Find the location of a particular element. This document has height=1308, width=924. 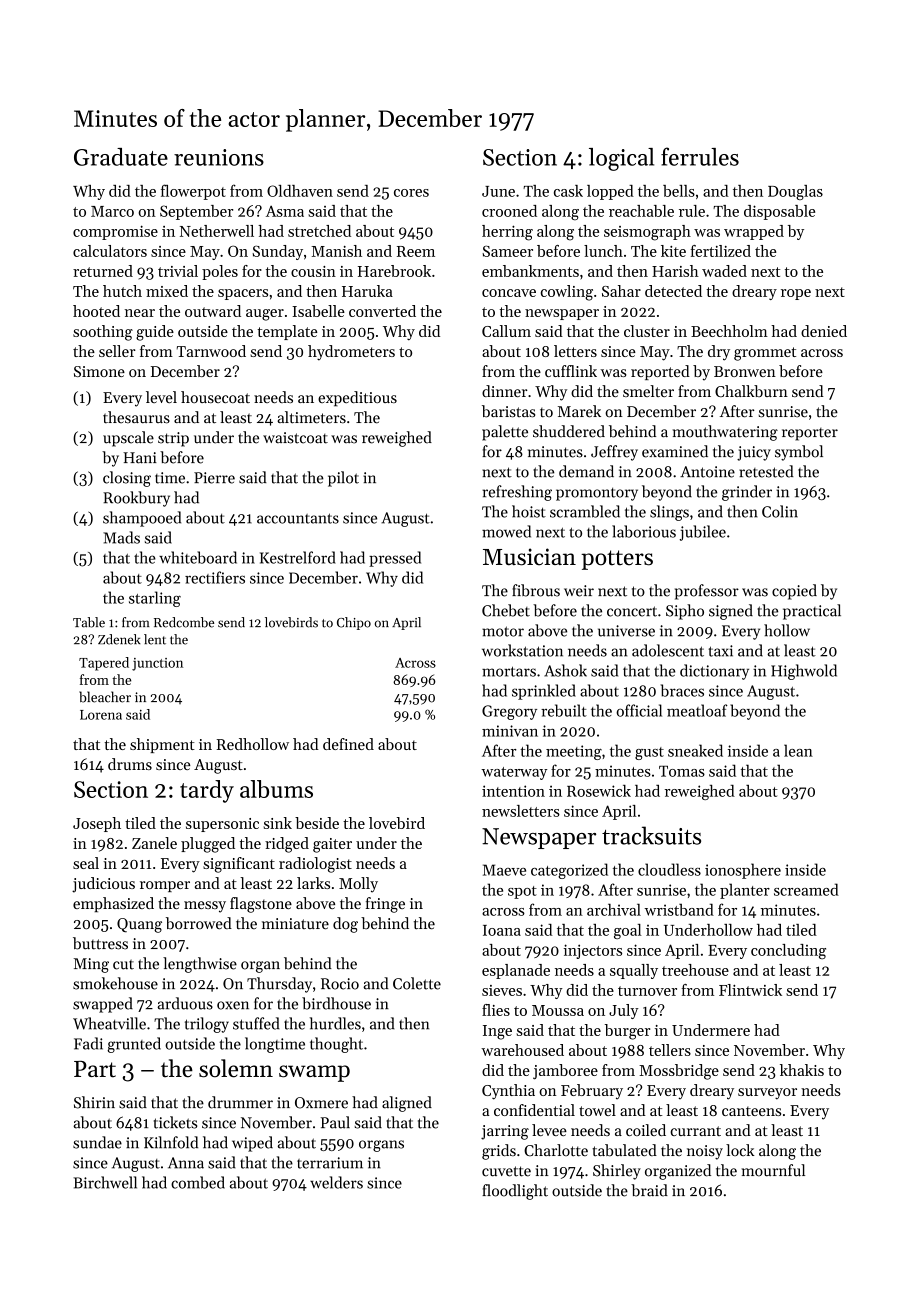

rectifiers is located at coordinates (215, 577).
